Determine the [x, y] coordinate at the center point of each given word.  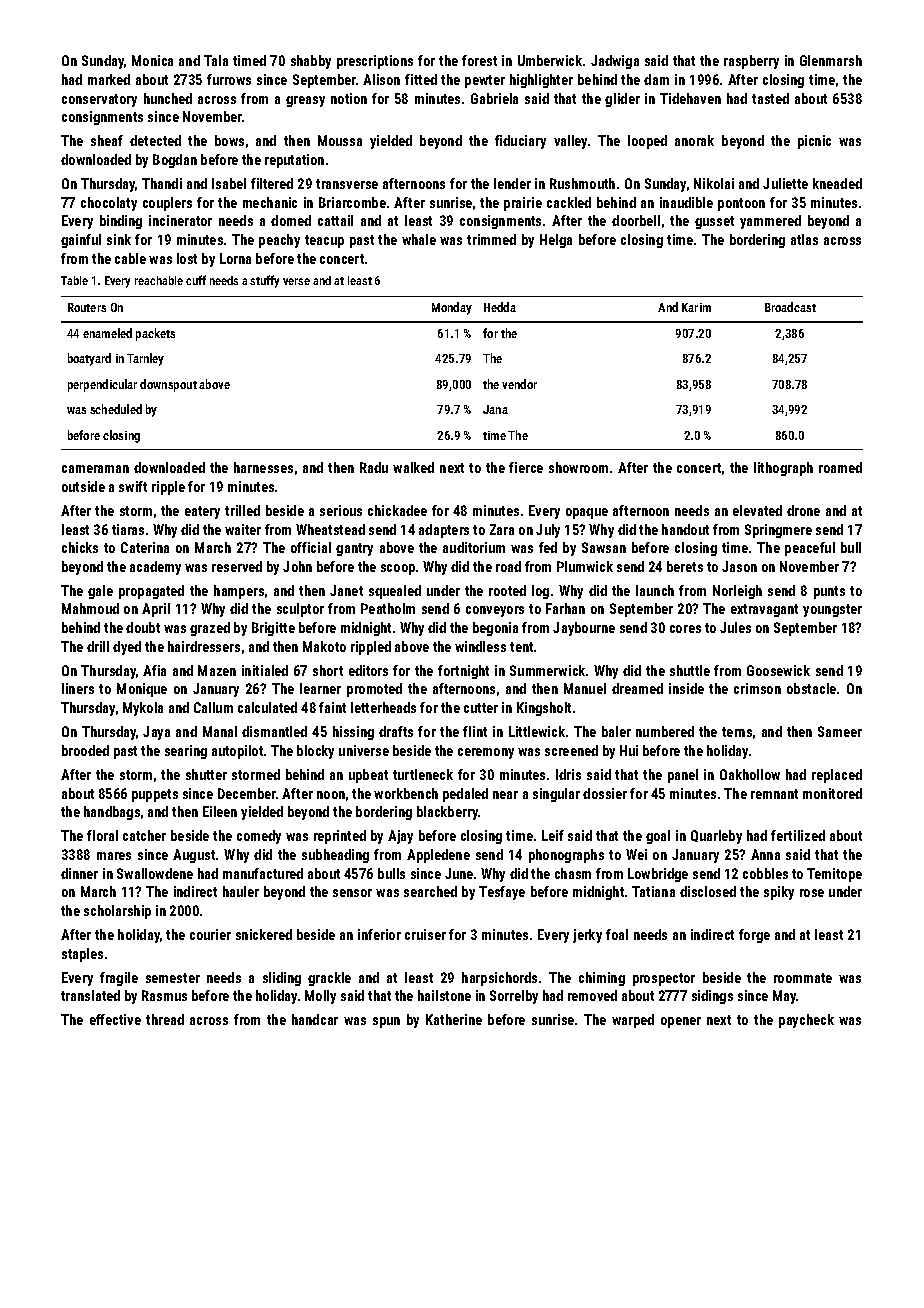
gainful [81, 241]
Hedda [500, 307]
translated [90, 995]
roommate [803, 978]
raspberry [751, 62]
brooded [85, 750]
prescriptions [375, 62]
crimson [757, 688]
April [156, 610]
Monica [152, 60]
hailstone [444, 995]
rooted [507, 590]
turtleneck [423, 774]
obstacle [811, 688]
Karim [696, 307]
